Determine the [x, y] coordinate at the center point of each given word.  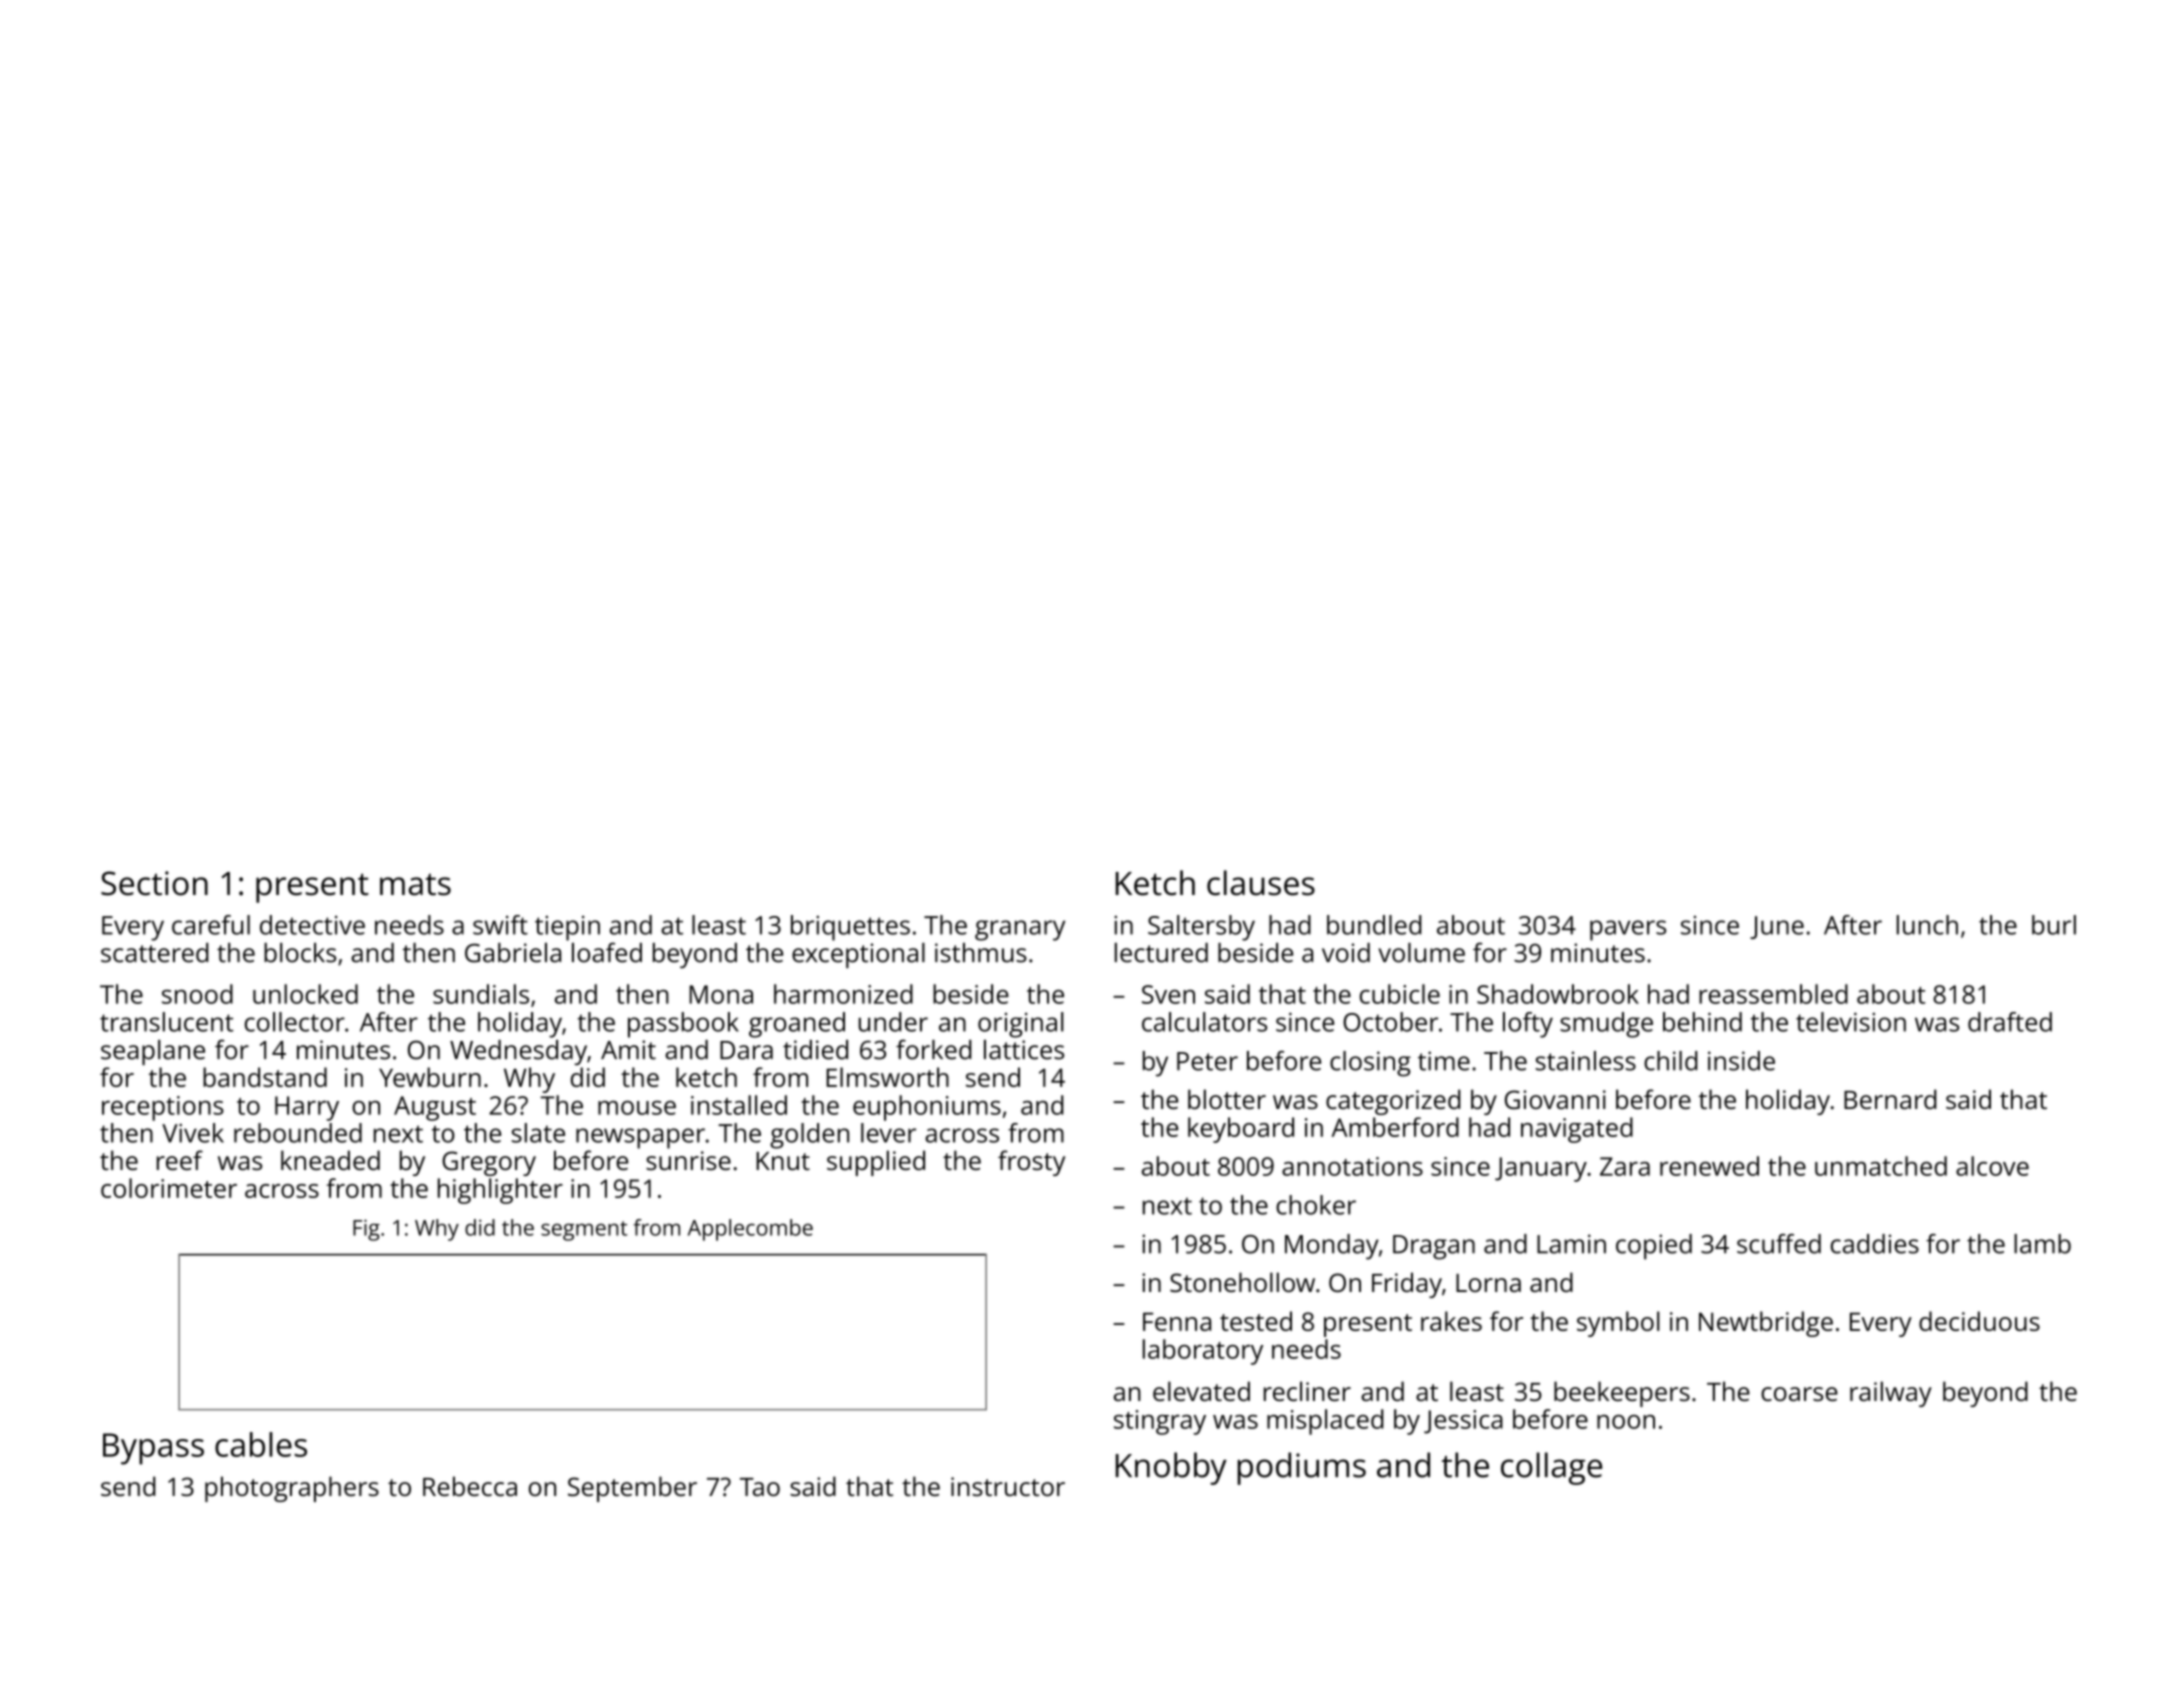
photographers [292, 1489]
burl [2054, 925]
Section [154, 883]
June [1777, 927]
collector [295, 1022]
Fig [366, 1230]
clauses [1261, 883]
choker [1316, 1205]
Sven [1168, 994]
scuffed [1779, 1244]
